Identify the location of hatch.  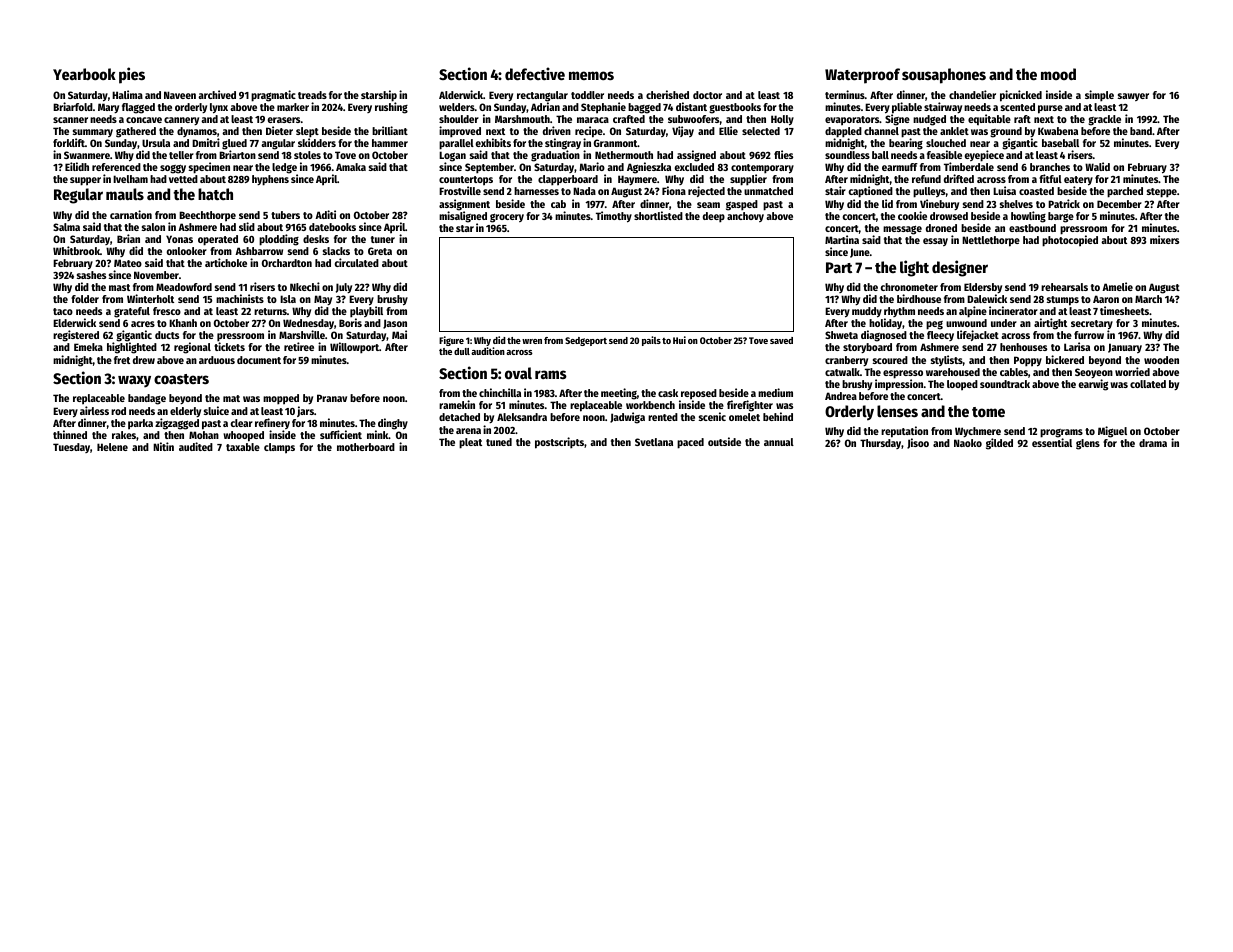
(215, 194).
